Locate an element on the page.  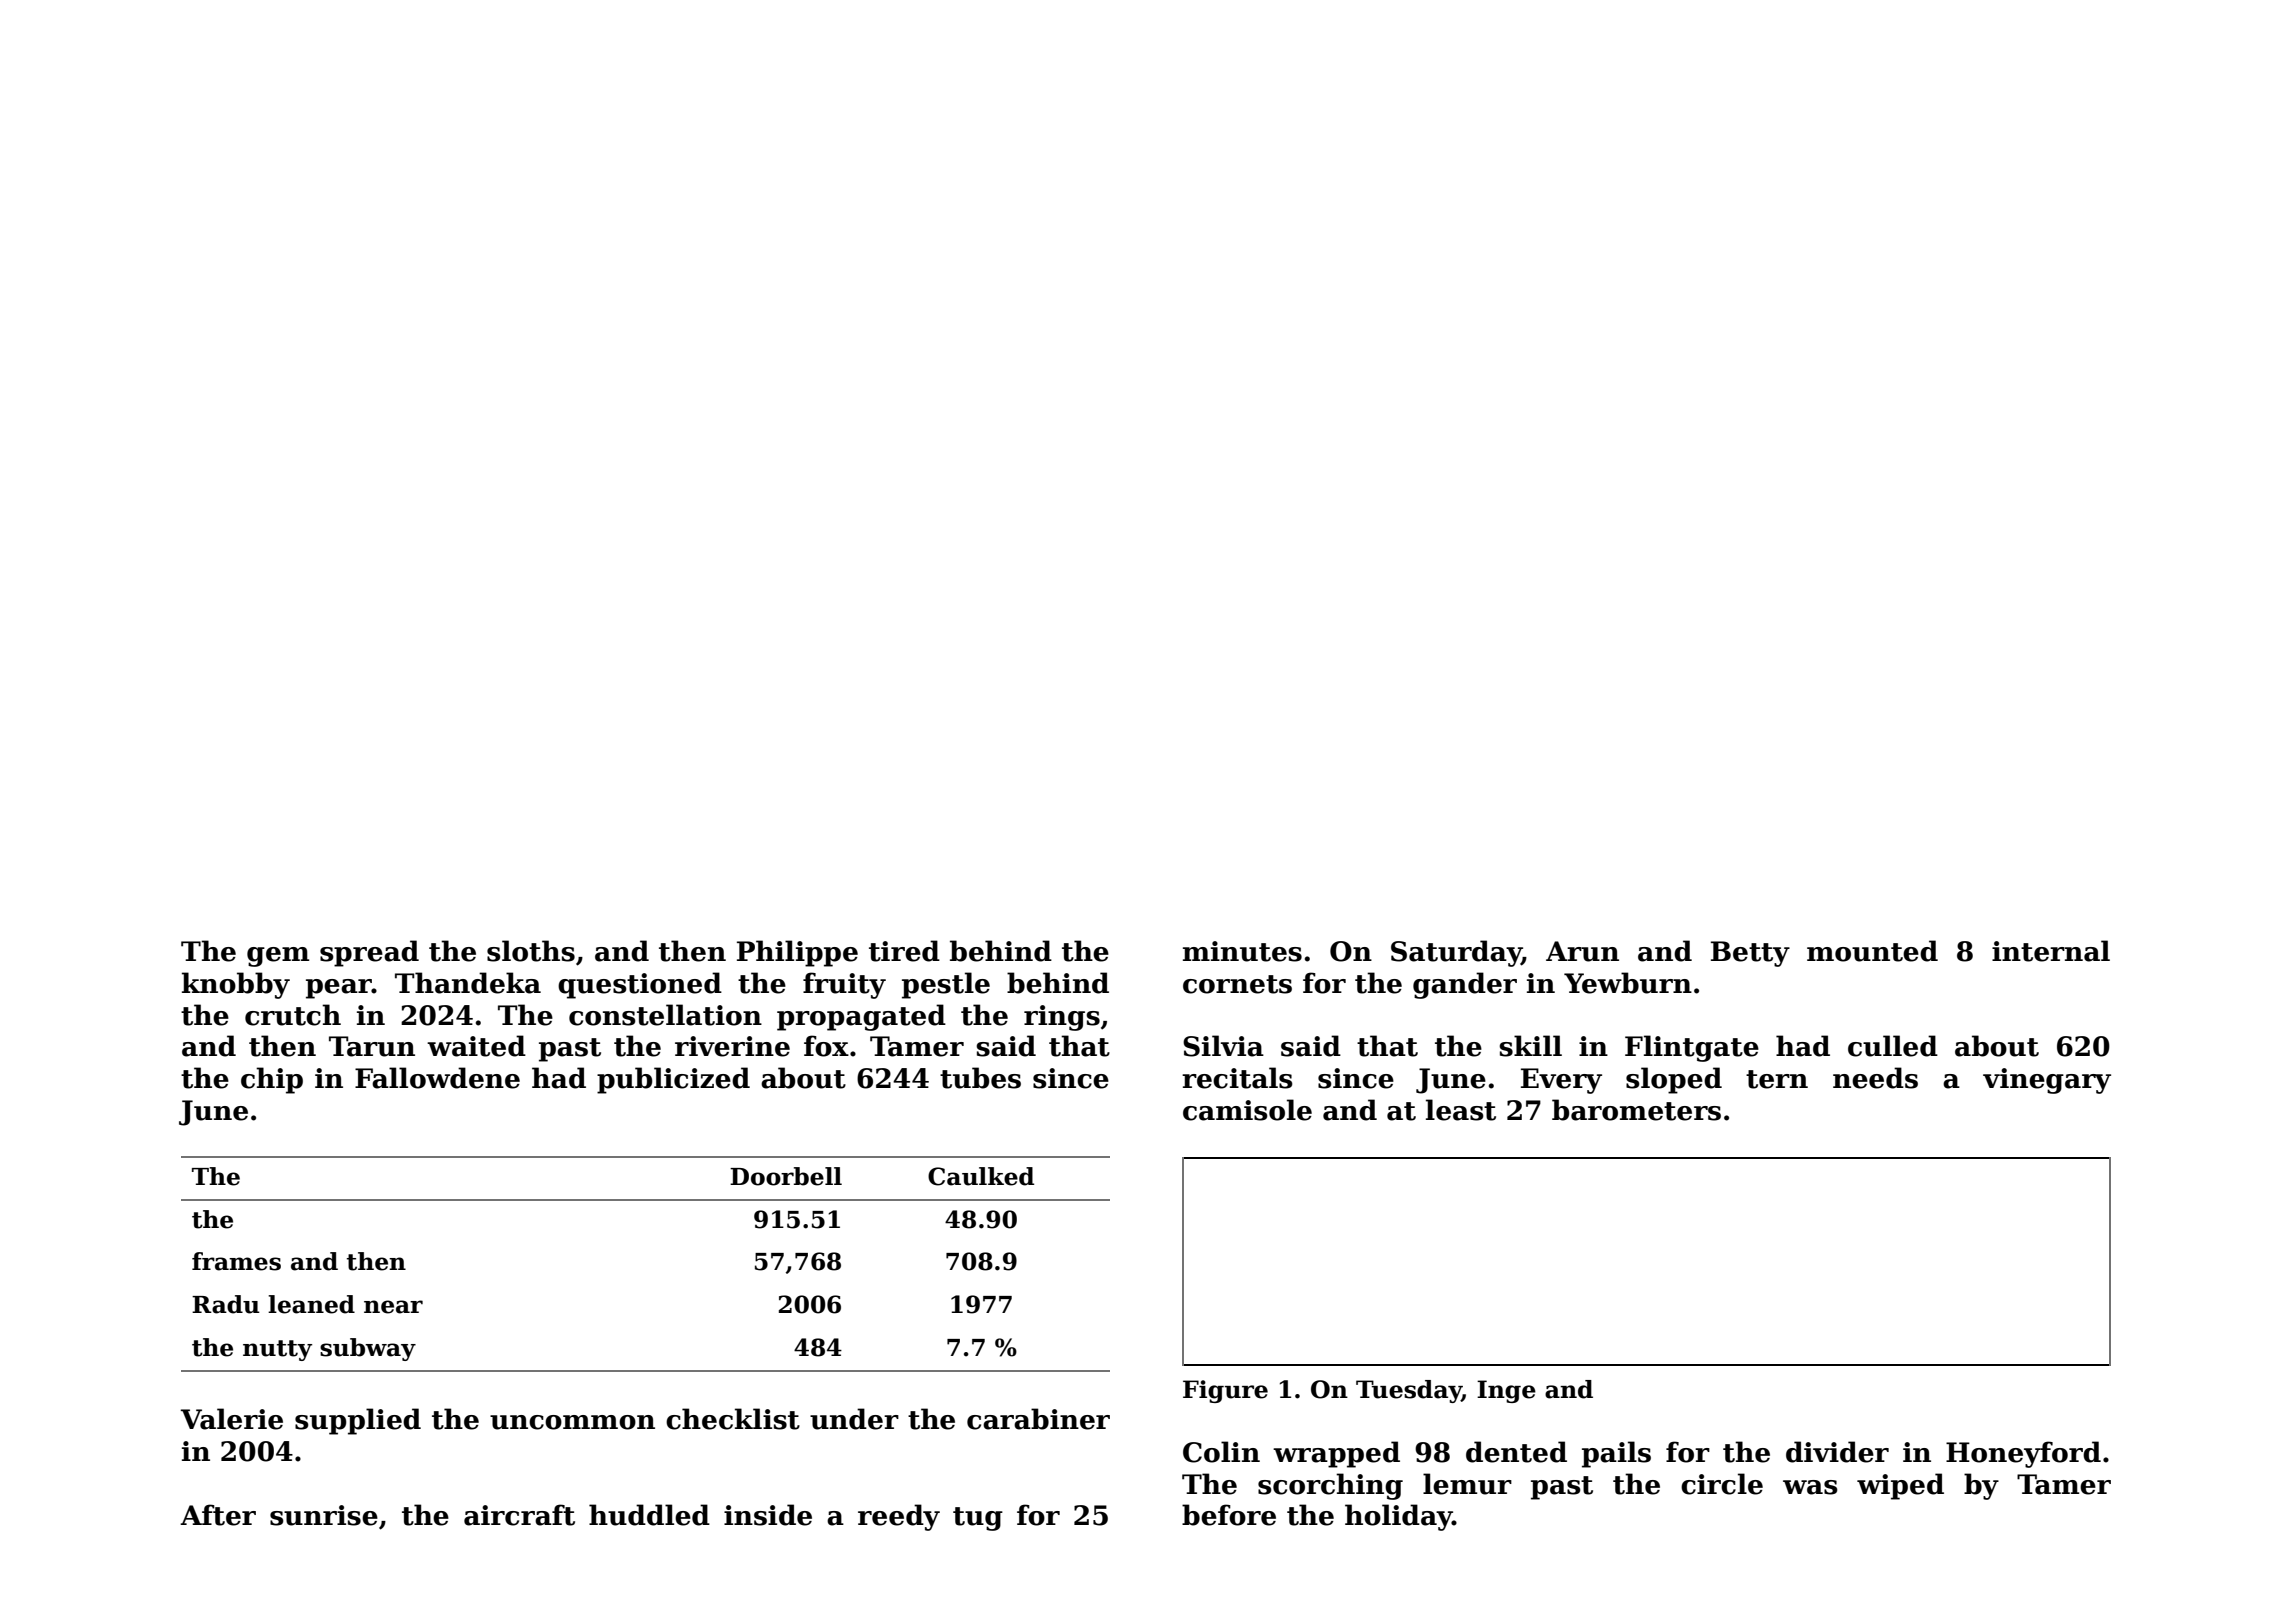
frames is located at coordinates (236, 1261).
